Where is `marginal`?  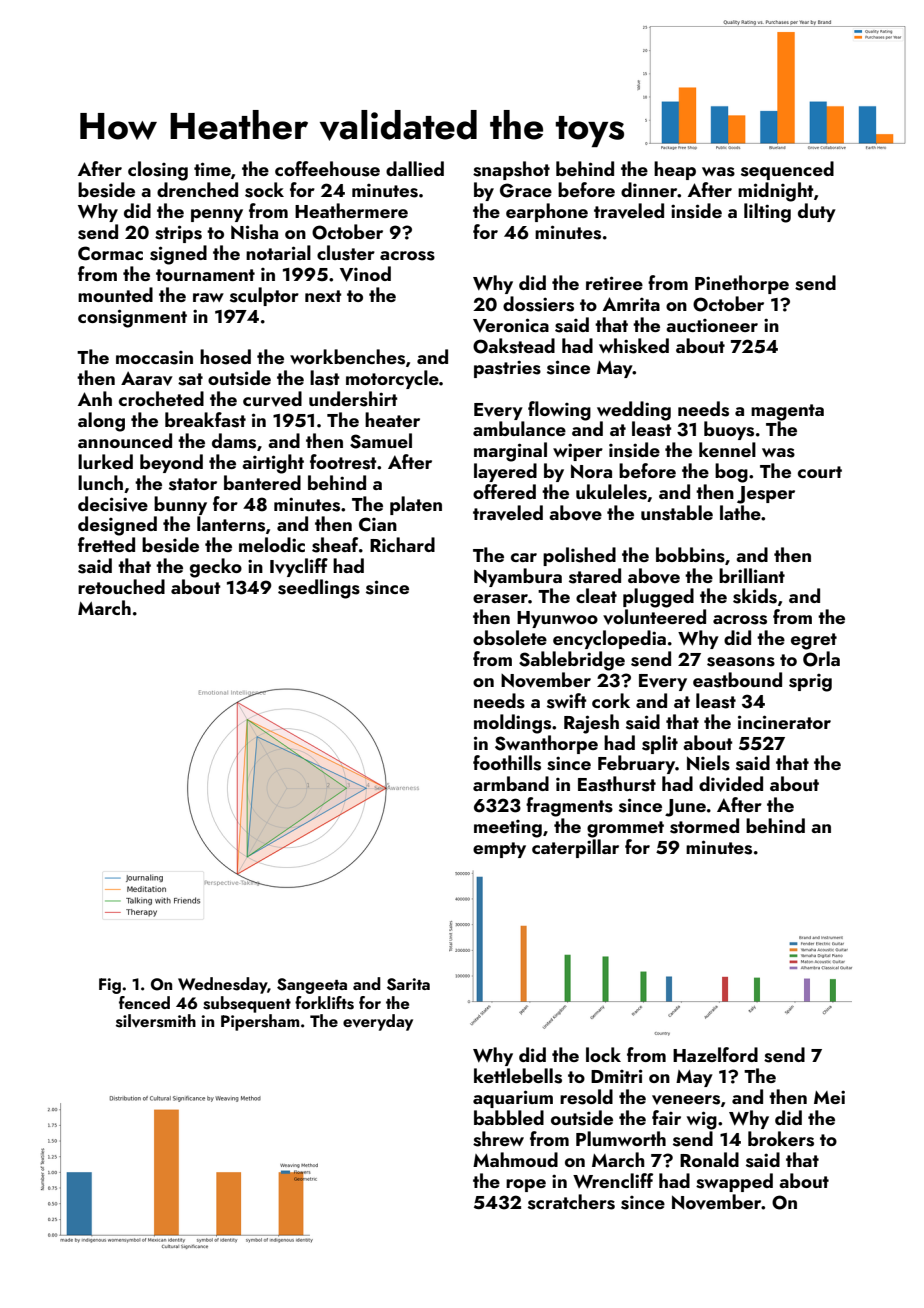
marginal is located at coordinates (510, 452).
